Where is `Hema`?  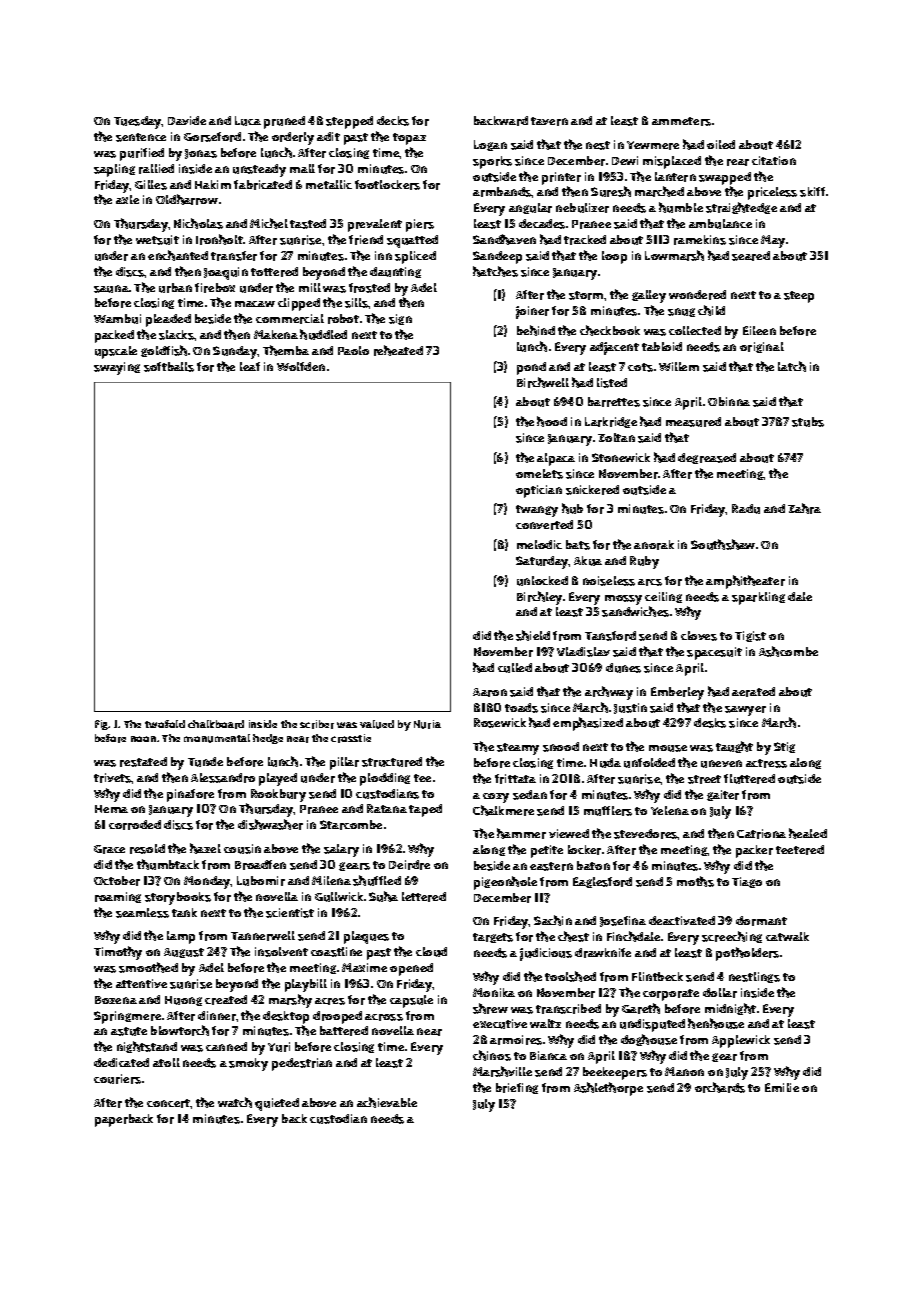
Hema is located at coordinates (111, 809).
